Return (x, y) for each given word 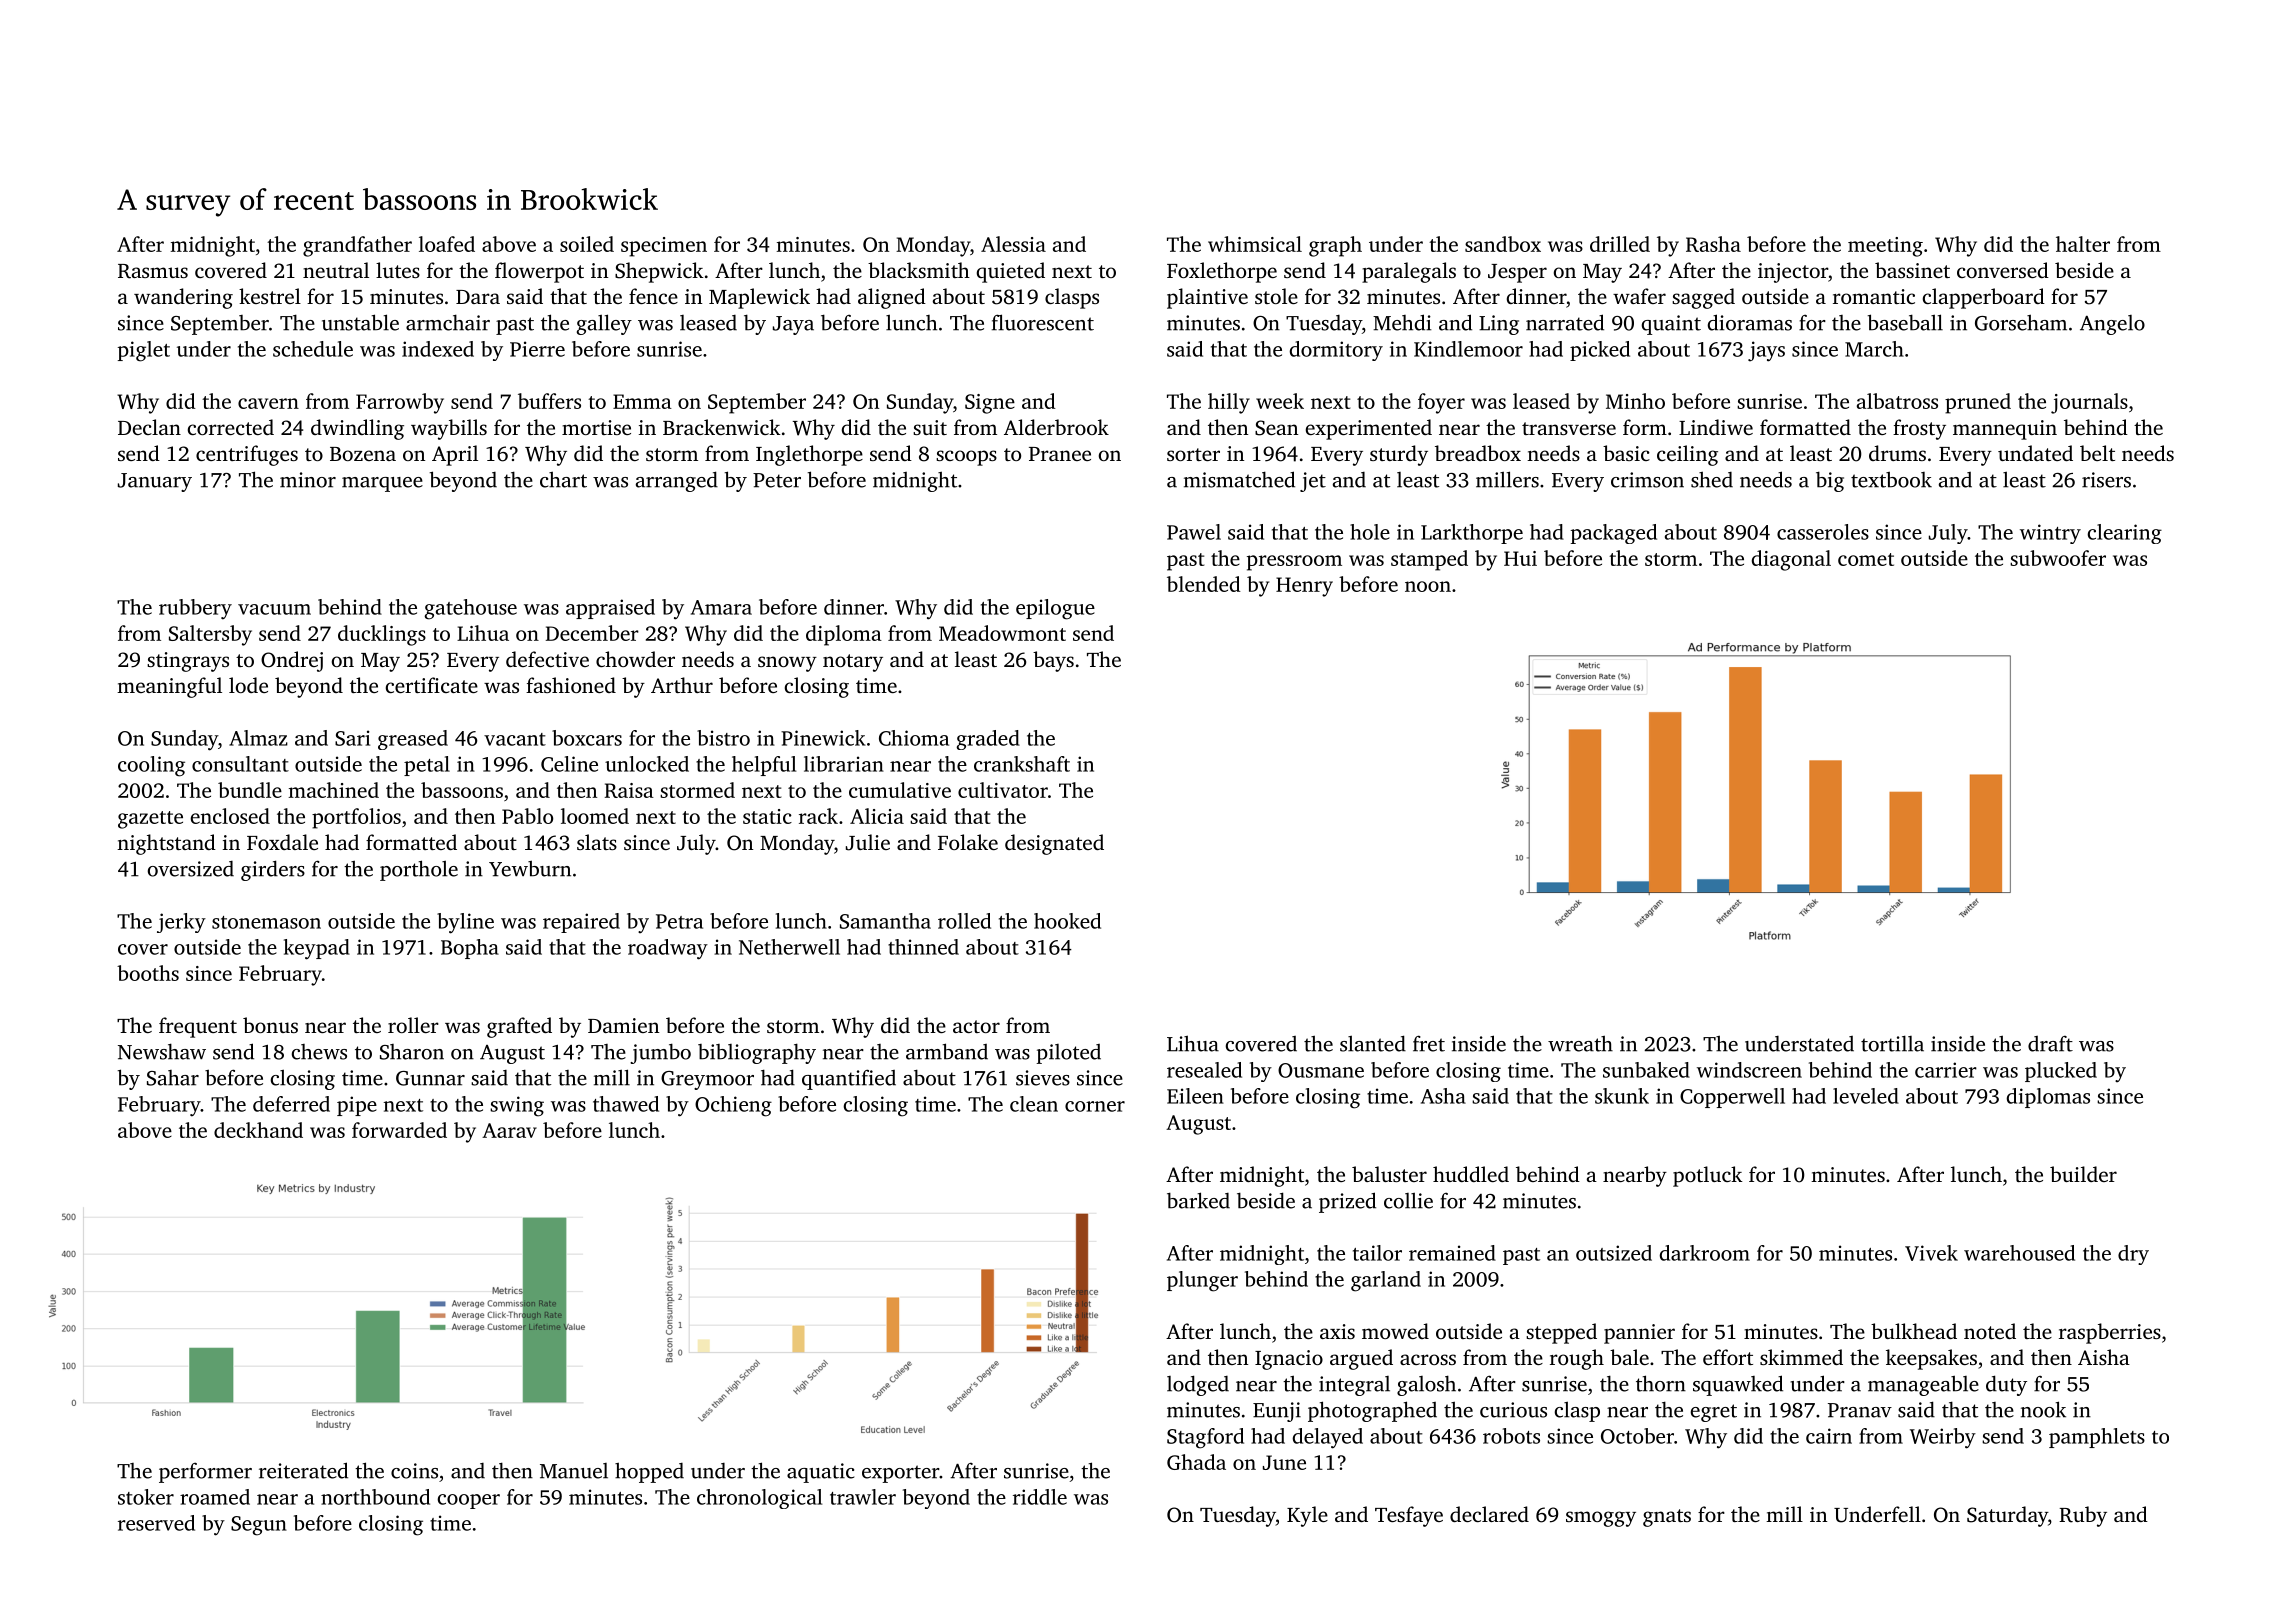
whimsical (1255, 244)
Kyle (1307, 1516)
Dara (478, 297)
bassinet (1912, 270)
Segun (259, 1526)
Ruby (2083, 1516)
